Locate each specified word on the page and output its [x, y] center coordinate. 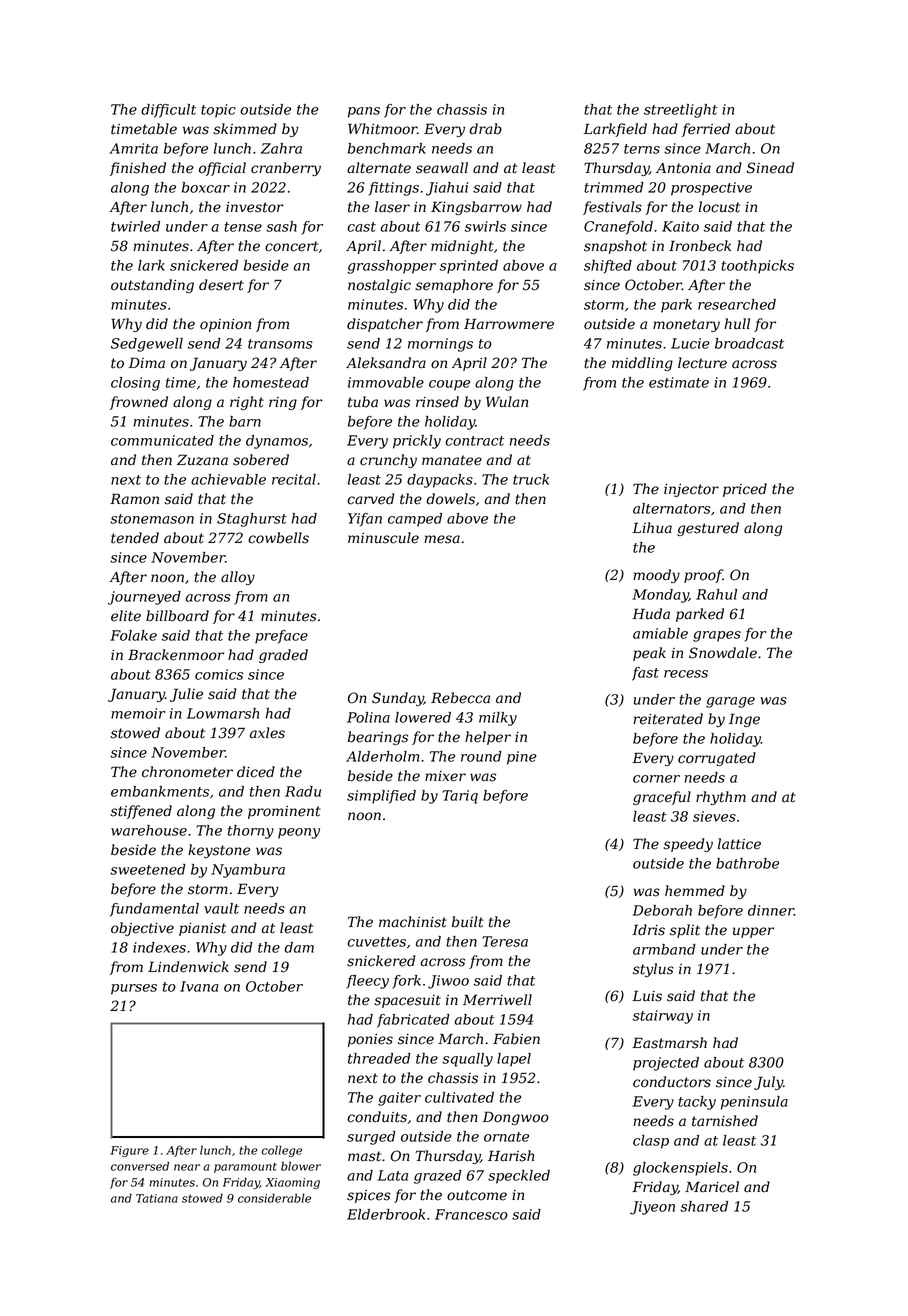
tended [135, 538]
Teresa [505, 941]
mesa [442, 539]
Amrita [133, 148]
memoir [138, 713]
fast [645, 674]
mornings [440, 345]
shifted [608, 267]
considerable [274, 1198]
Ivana [199, 986]
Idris [648, 930]
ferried [706, 130]
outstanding [152, 286]
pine [522, 758]
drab [485, 129]
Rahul [716, 594]
